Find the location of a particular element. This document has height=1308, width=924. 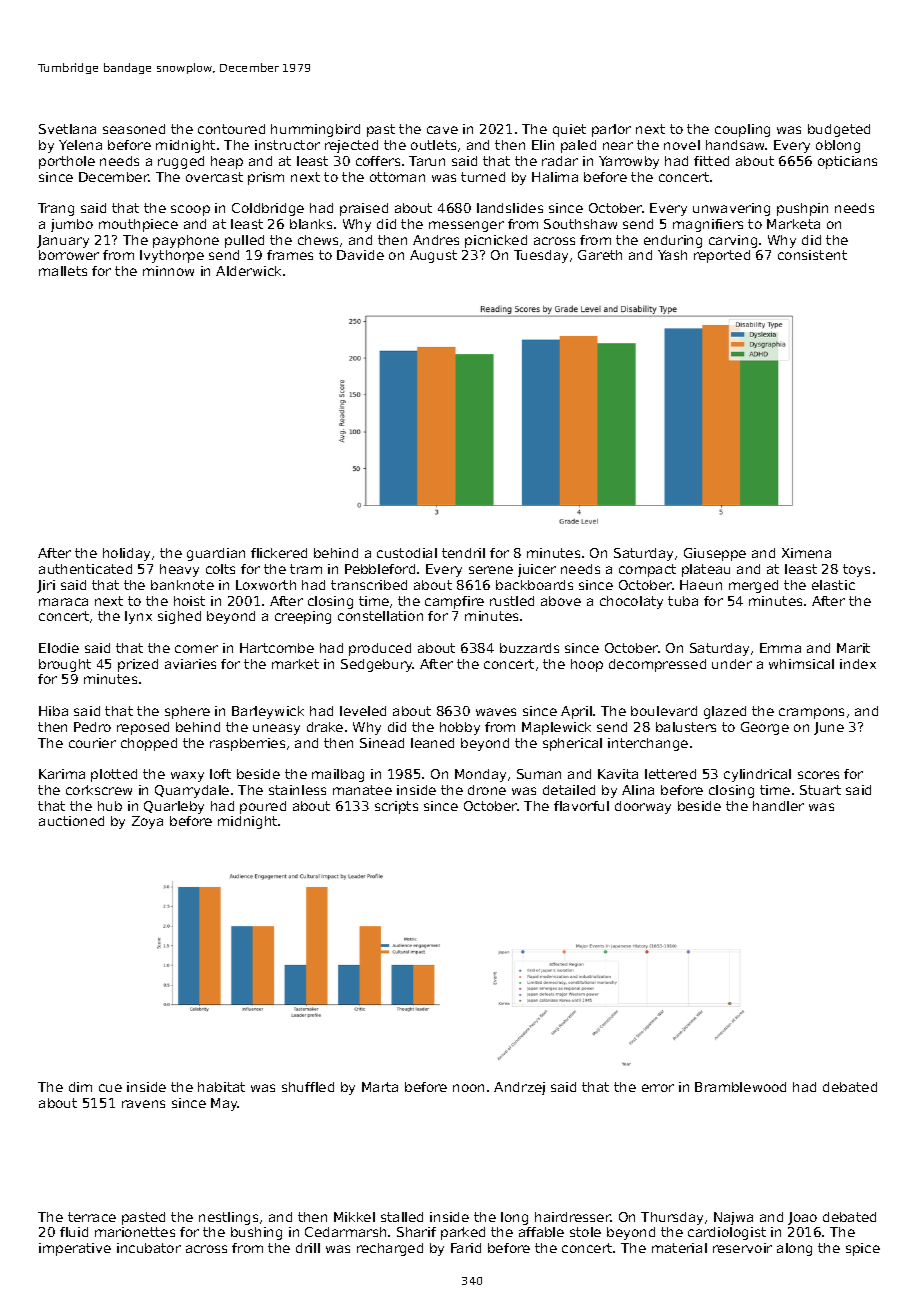

Southshaw is located at coordinates (580, 224).
